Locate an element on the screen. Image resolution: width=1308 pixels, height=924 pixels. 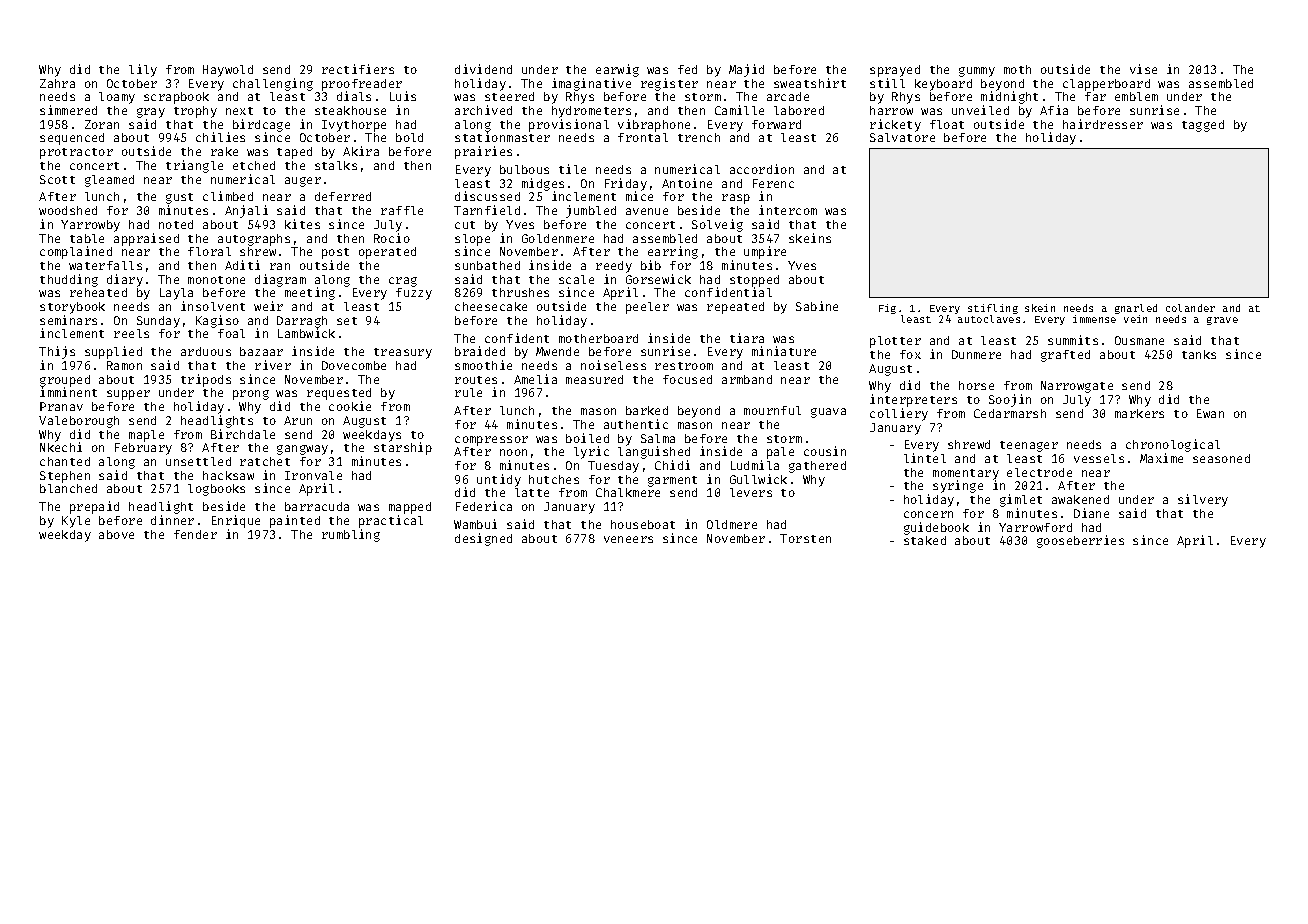
tanks is located at coordinates (1199, 354).
